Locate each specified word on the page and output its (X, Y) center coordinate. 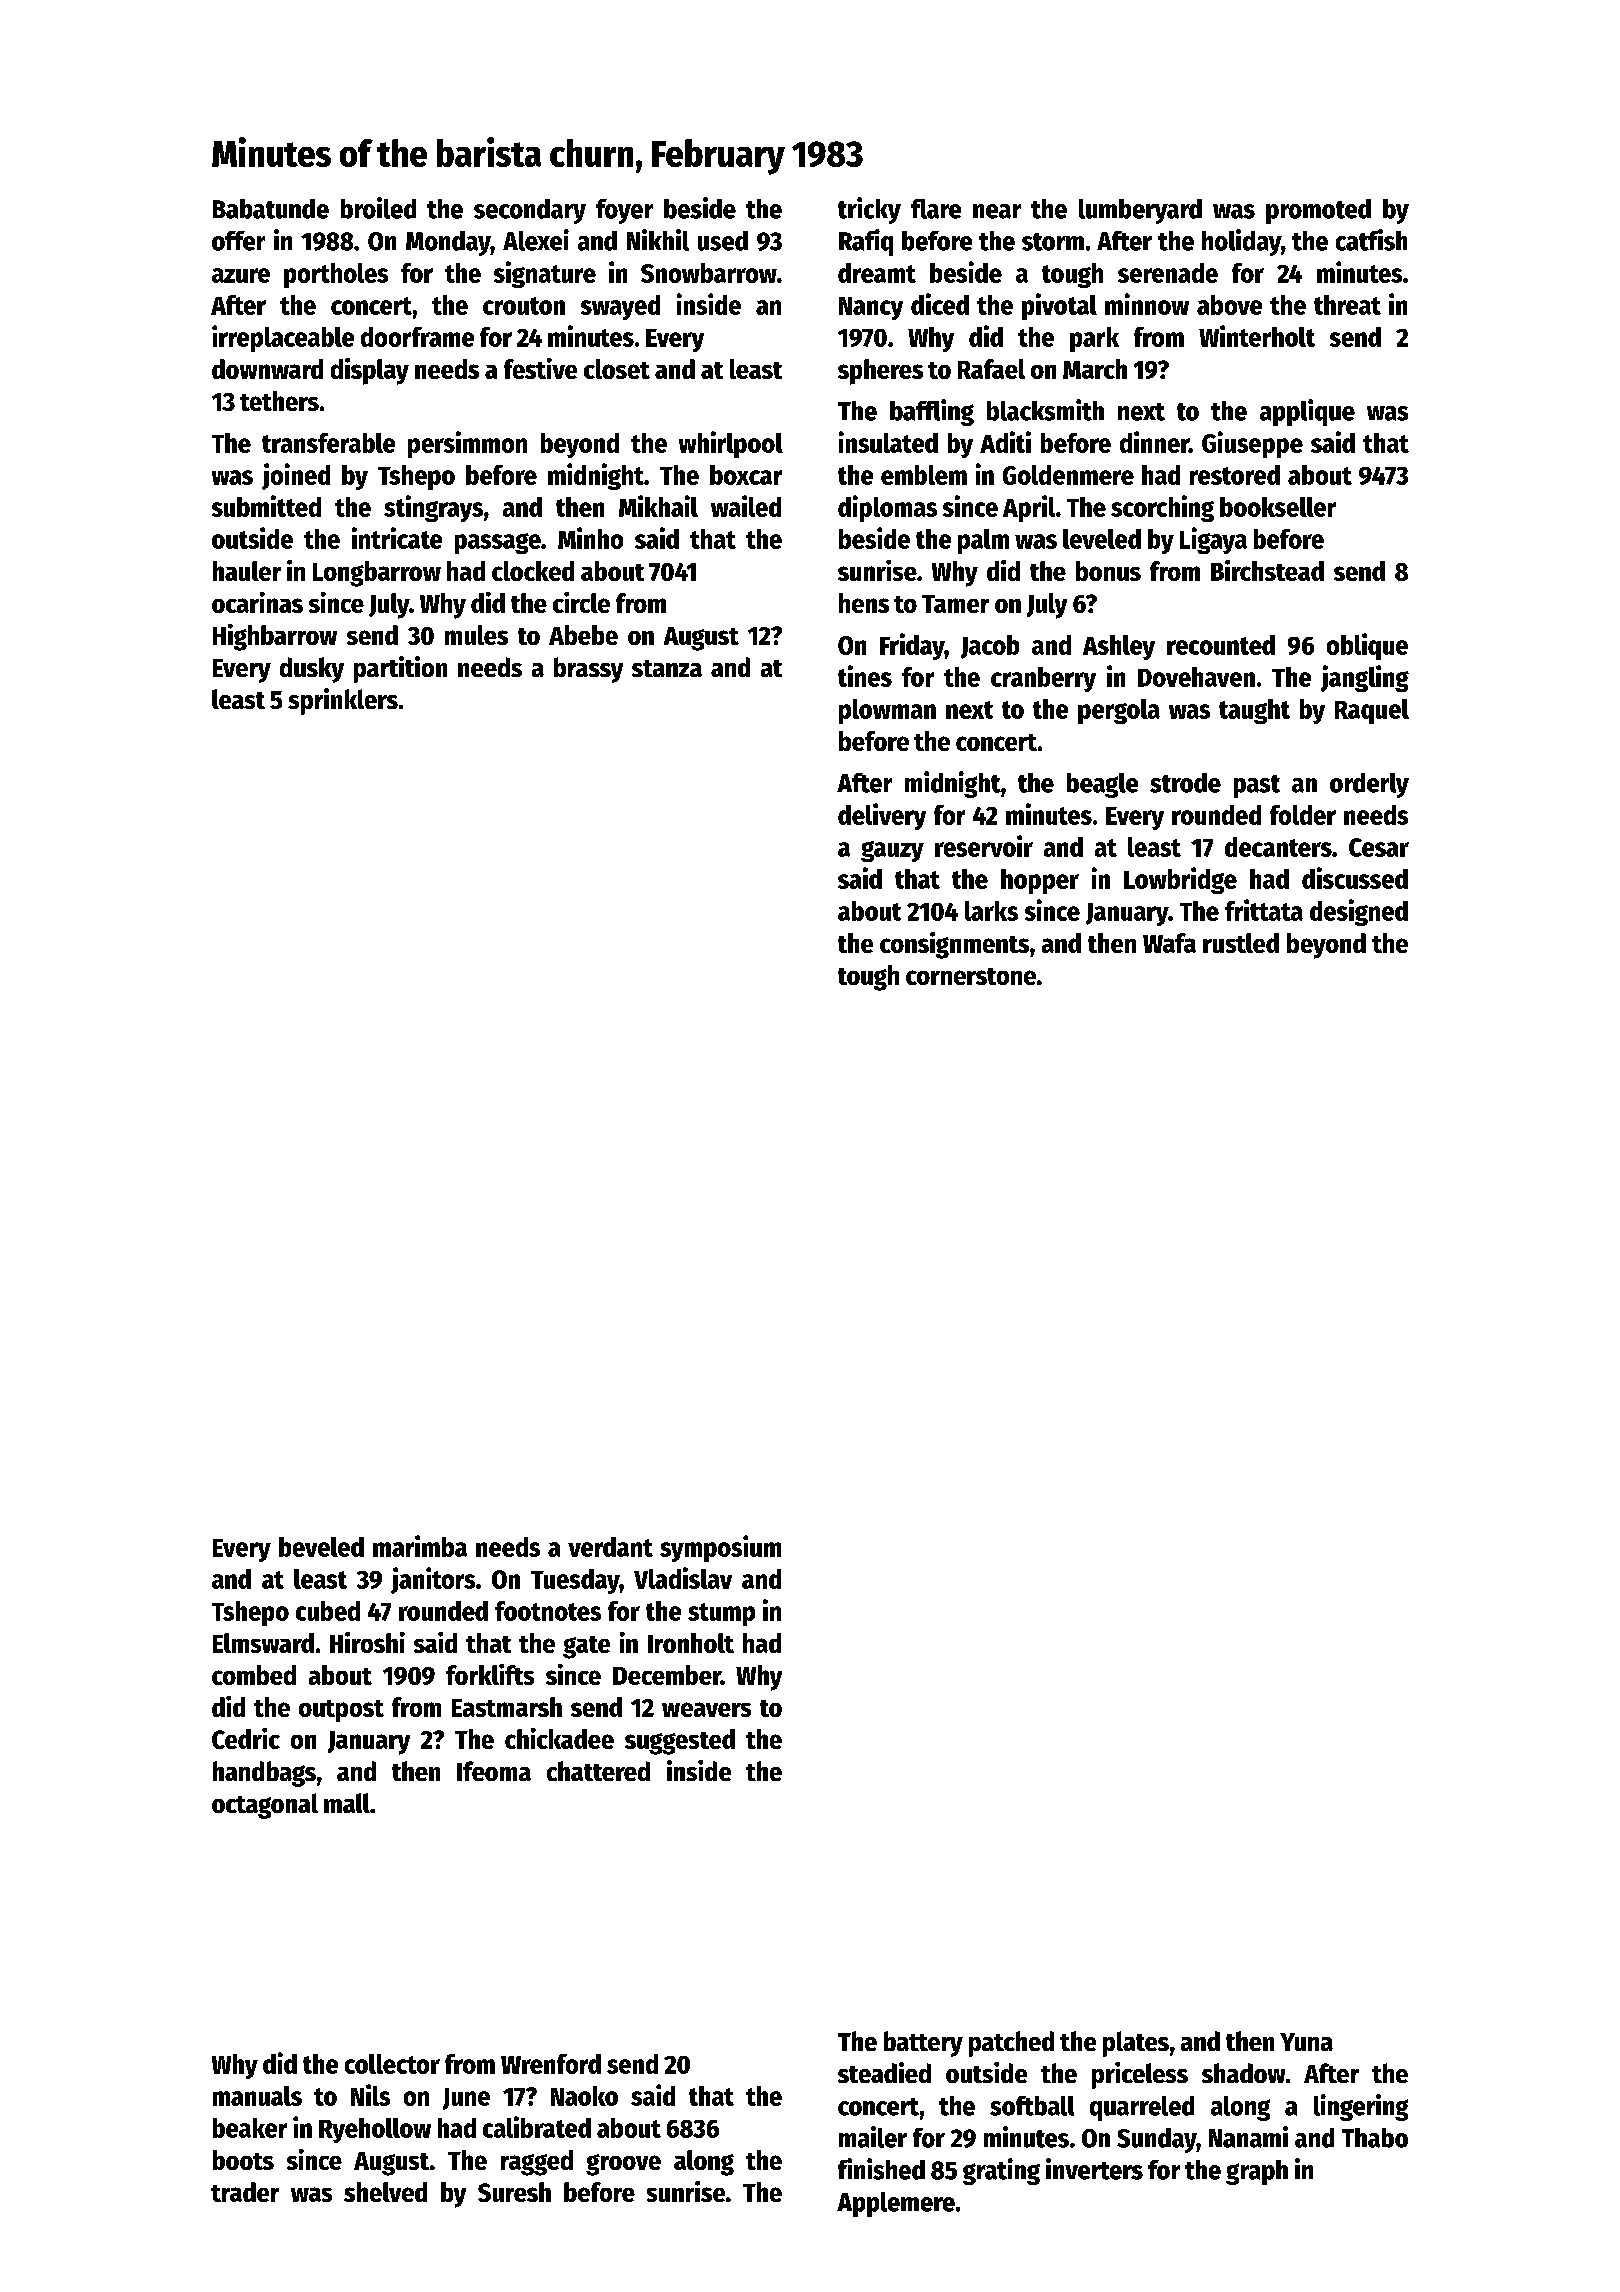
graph (1257, 2172)
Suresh (514, 2192)
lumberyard (1140, 211)
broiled (378, 208)
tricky (869, 210)
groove (623, 2165)
